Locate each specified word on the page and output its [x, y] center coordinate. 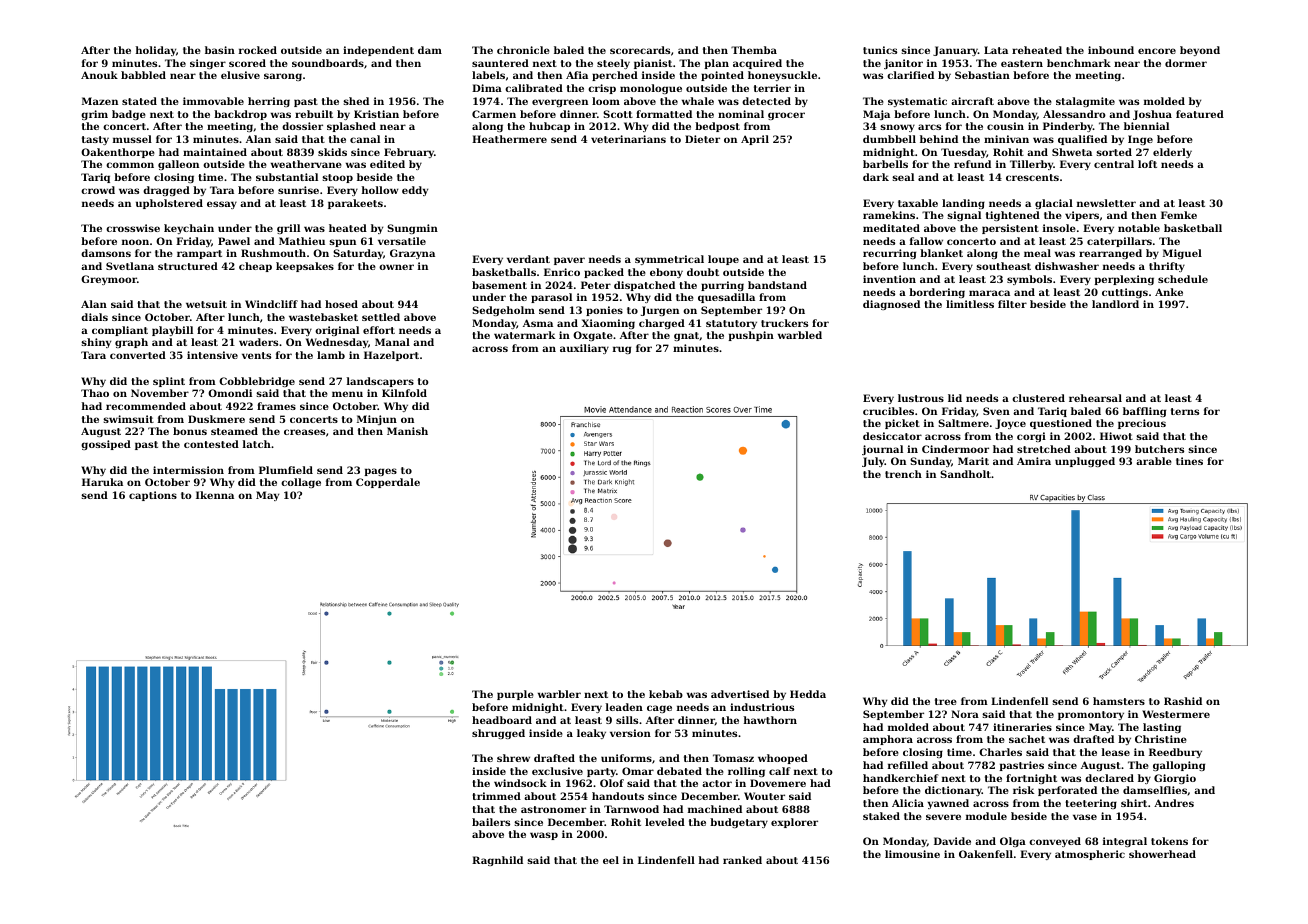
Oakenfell [986, 854]
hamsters [1119, 701]
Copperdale [388, 483]
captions [153, 496]
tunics [880, 50]
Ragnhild [497, 861]
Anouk [99, 75]
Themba [754, 50]
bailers [491, 822]
